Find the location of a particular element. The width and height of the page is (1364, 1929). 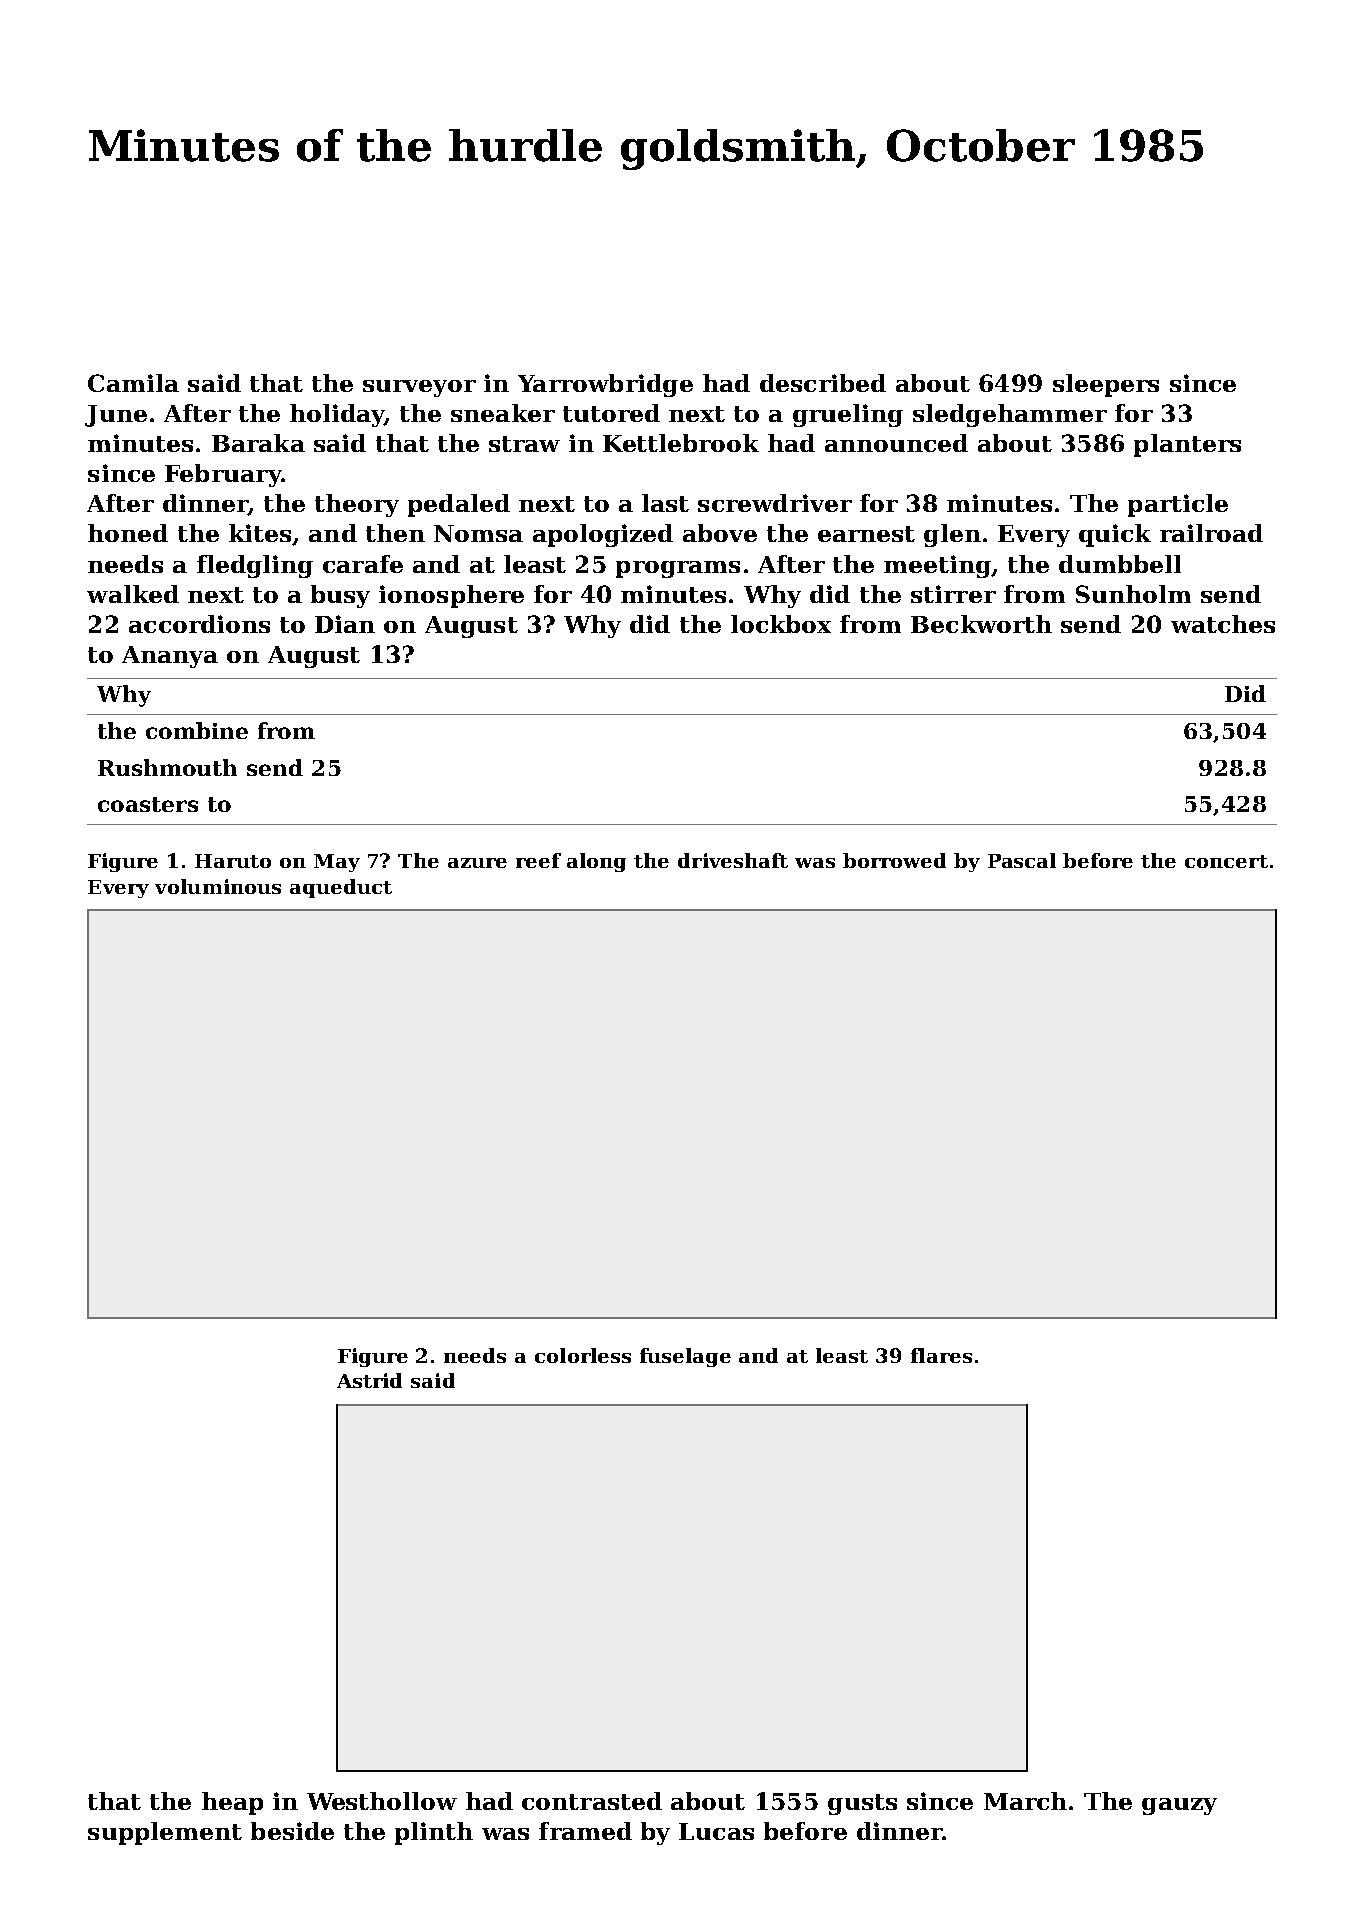

Astrid is located at coordinates (369, 1380).
